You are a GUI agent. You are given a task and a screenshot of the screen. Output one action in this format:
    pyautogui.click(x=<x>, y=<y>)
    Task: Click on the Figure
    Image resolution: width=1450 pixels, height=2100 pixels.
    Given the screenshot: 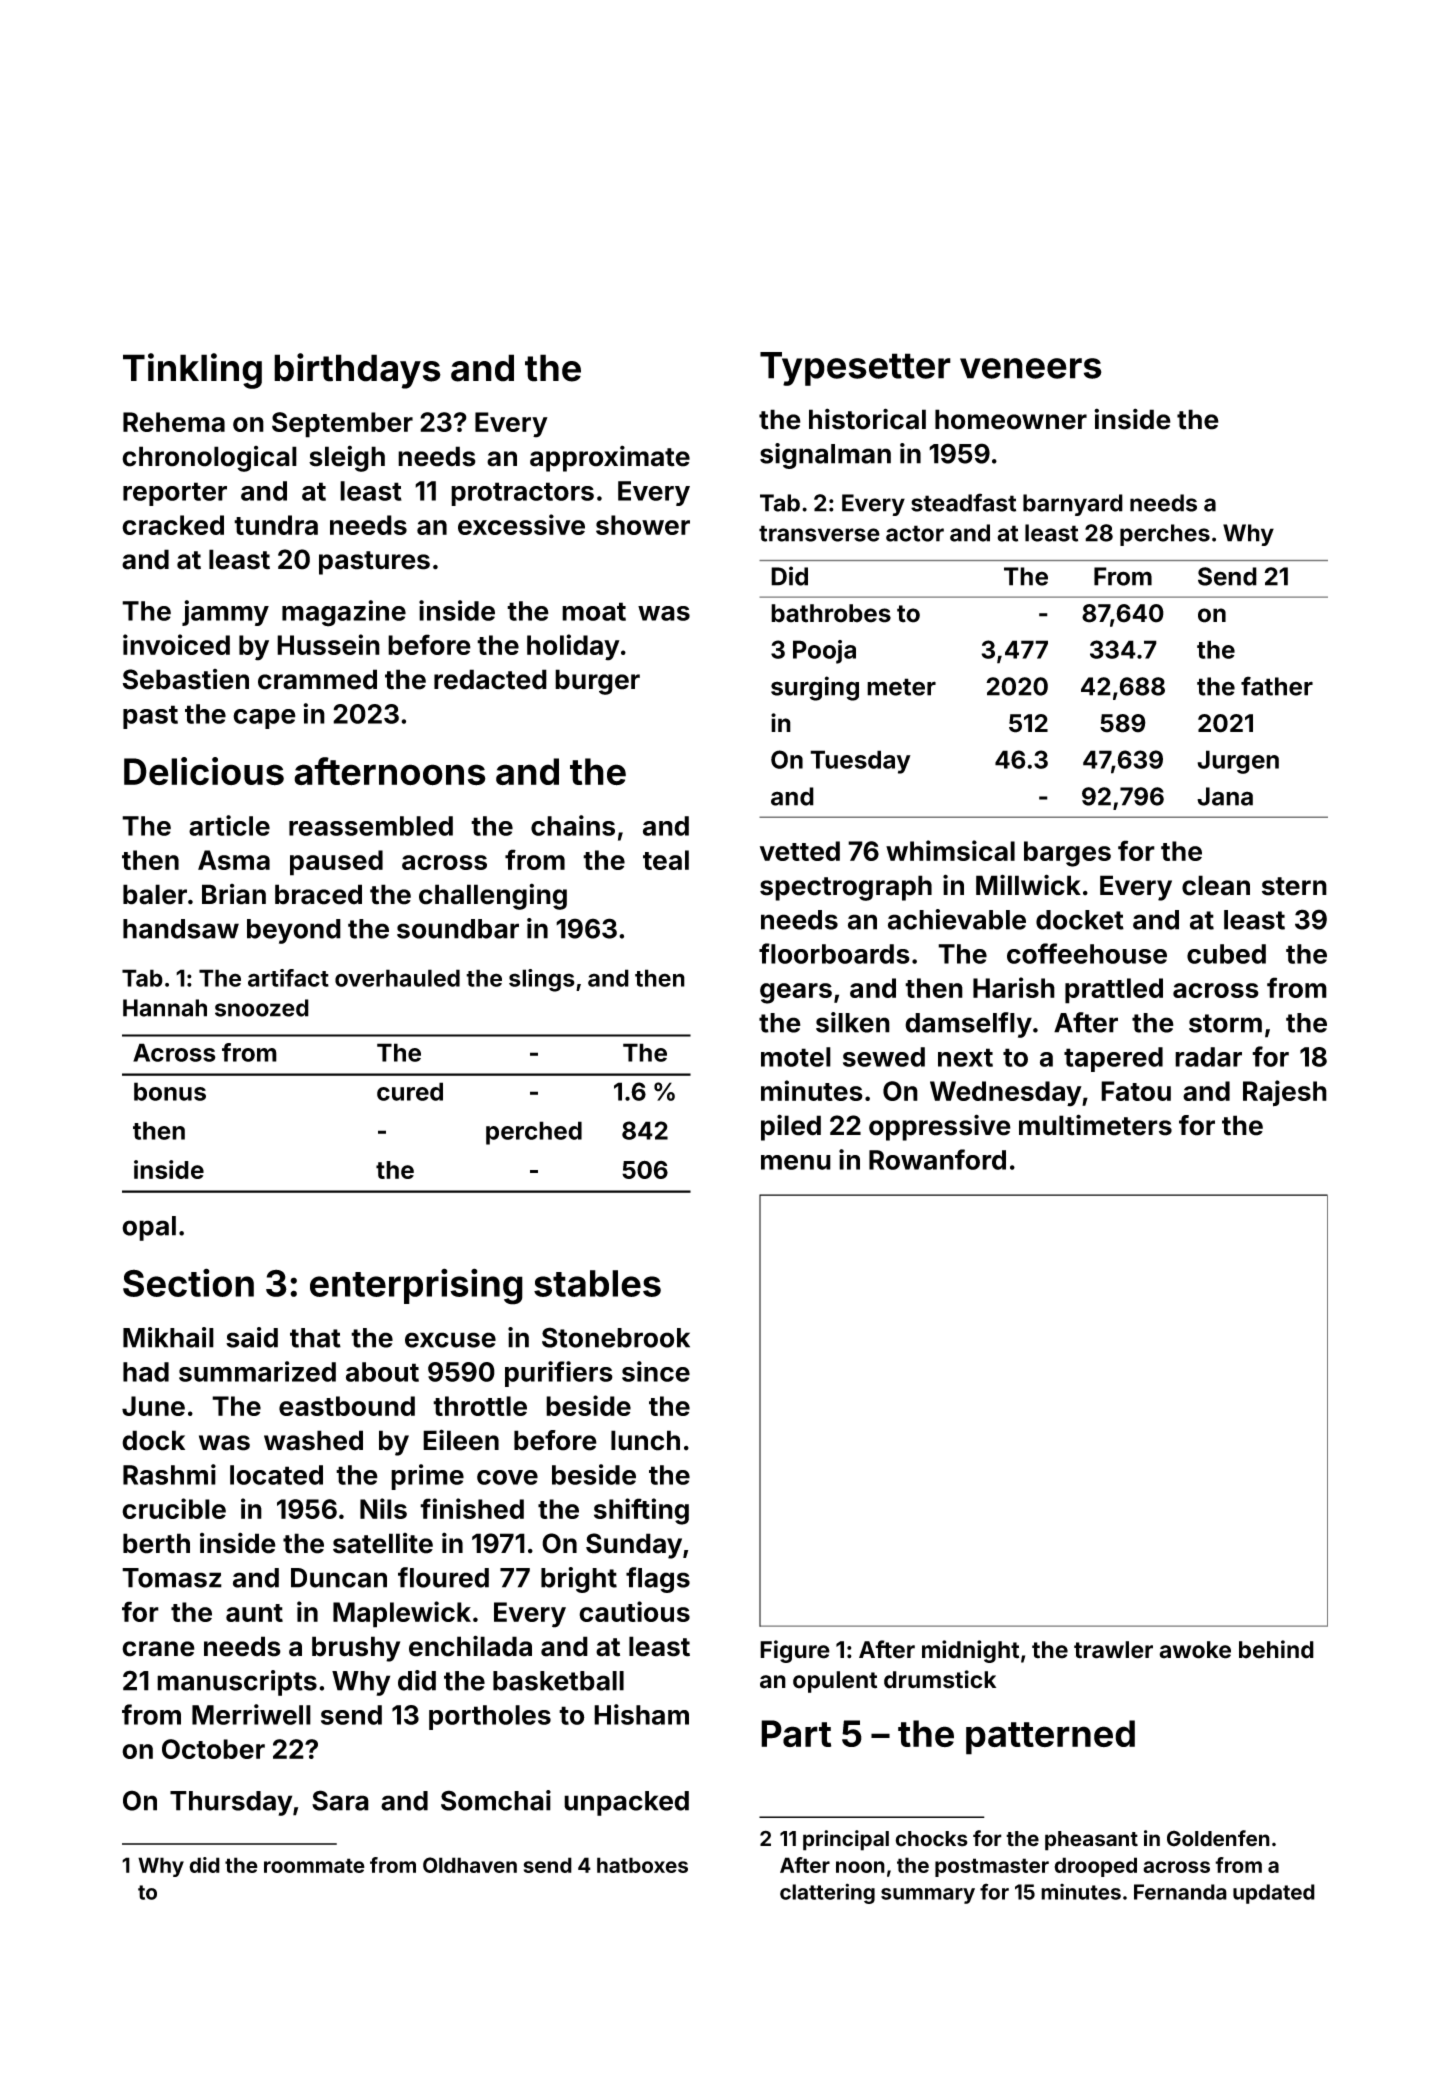 What is the action you would take?
    pyautogui.click(x=795, y=1651)
